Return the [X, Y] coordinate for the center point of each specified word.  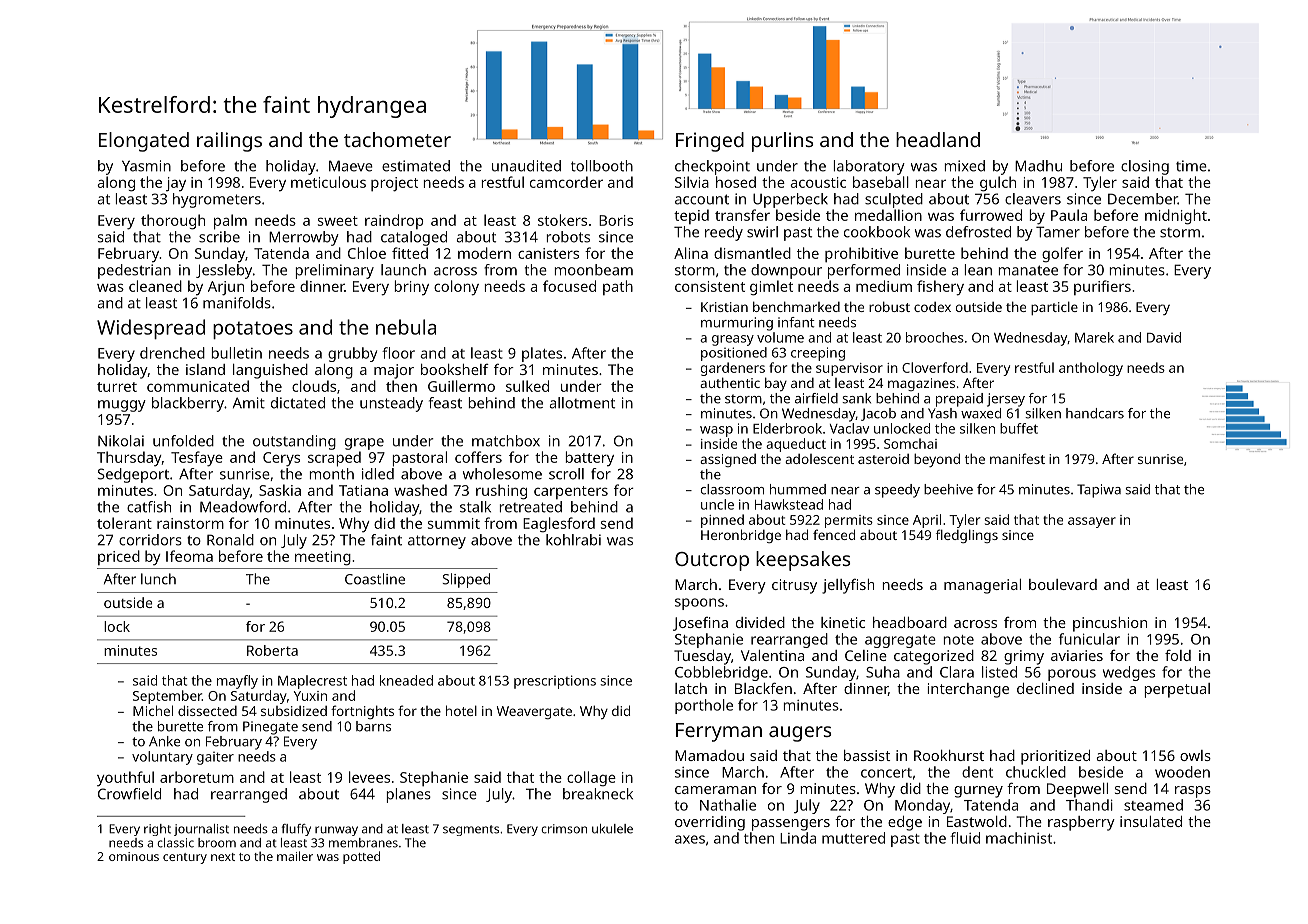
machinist [1019, 838]
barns [373, 726]
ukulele [612, 829]
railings [229, 142]
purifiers [1102, 287]
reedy [724, 233]
